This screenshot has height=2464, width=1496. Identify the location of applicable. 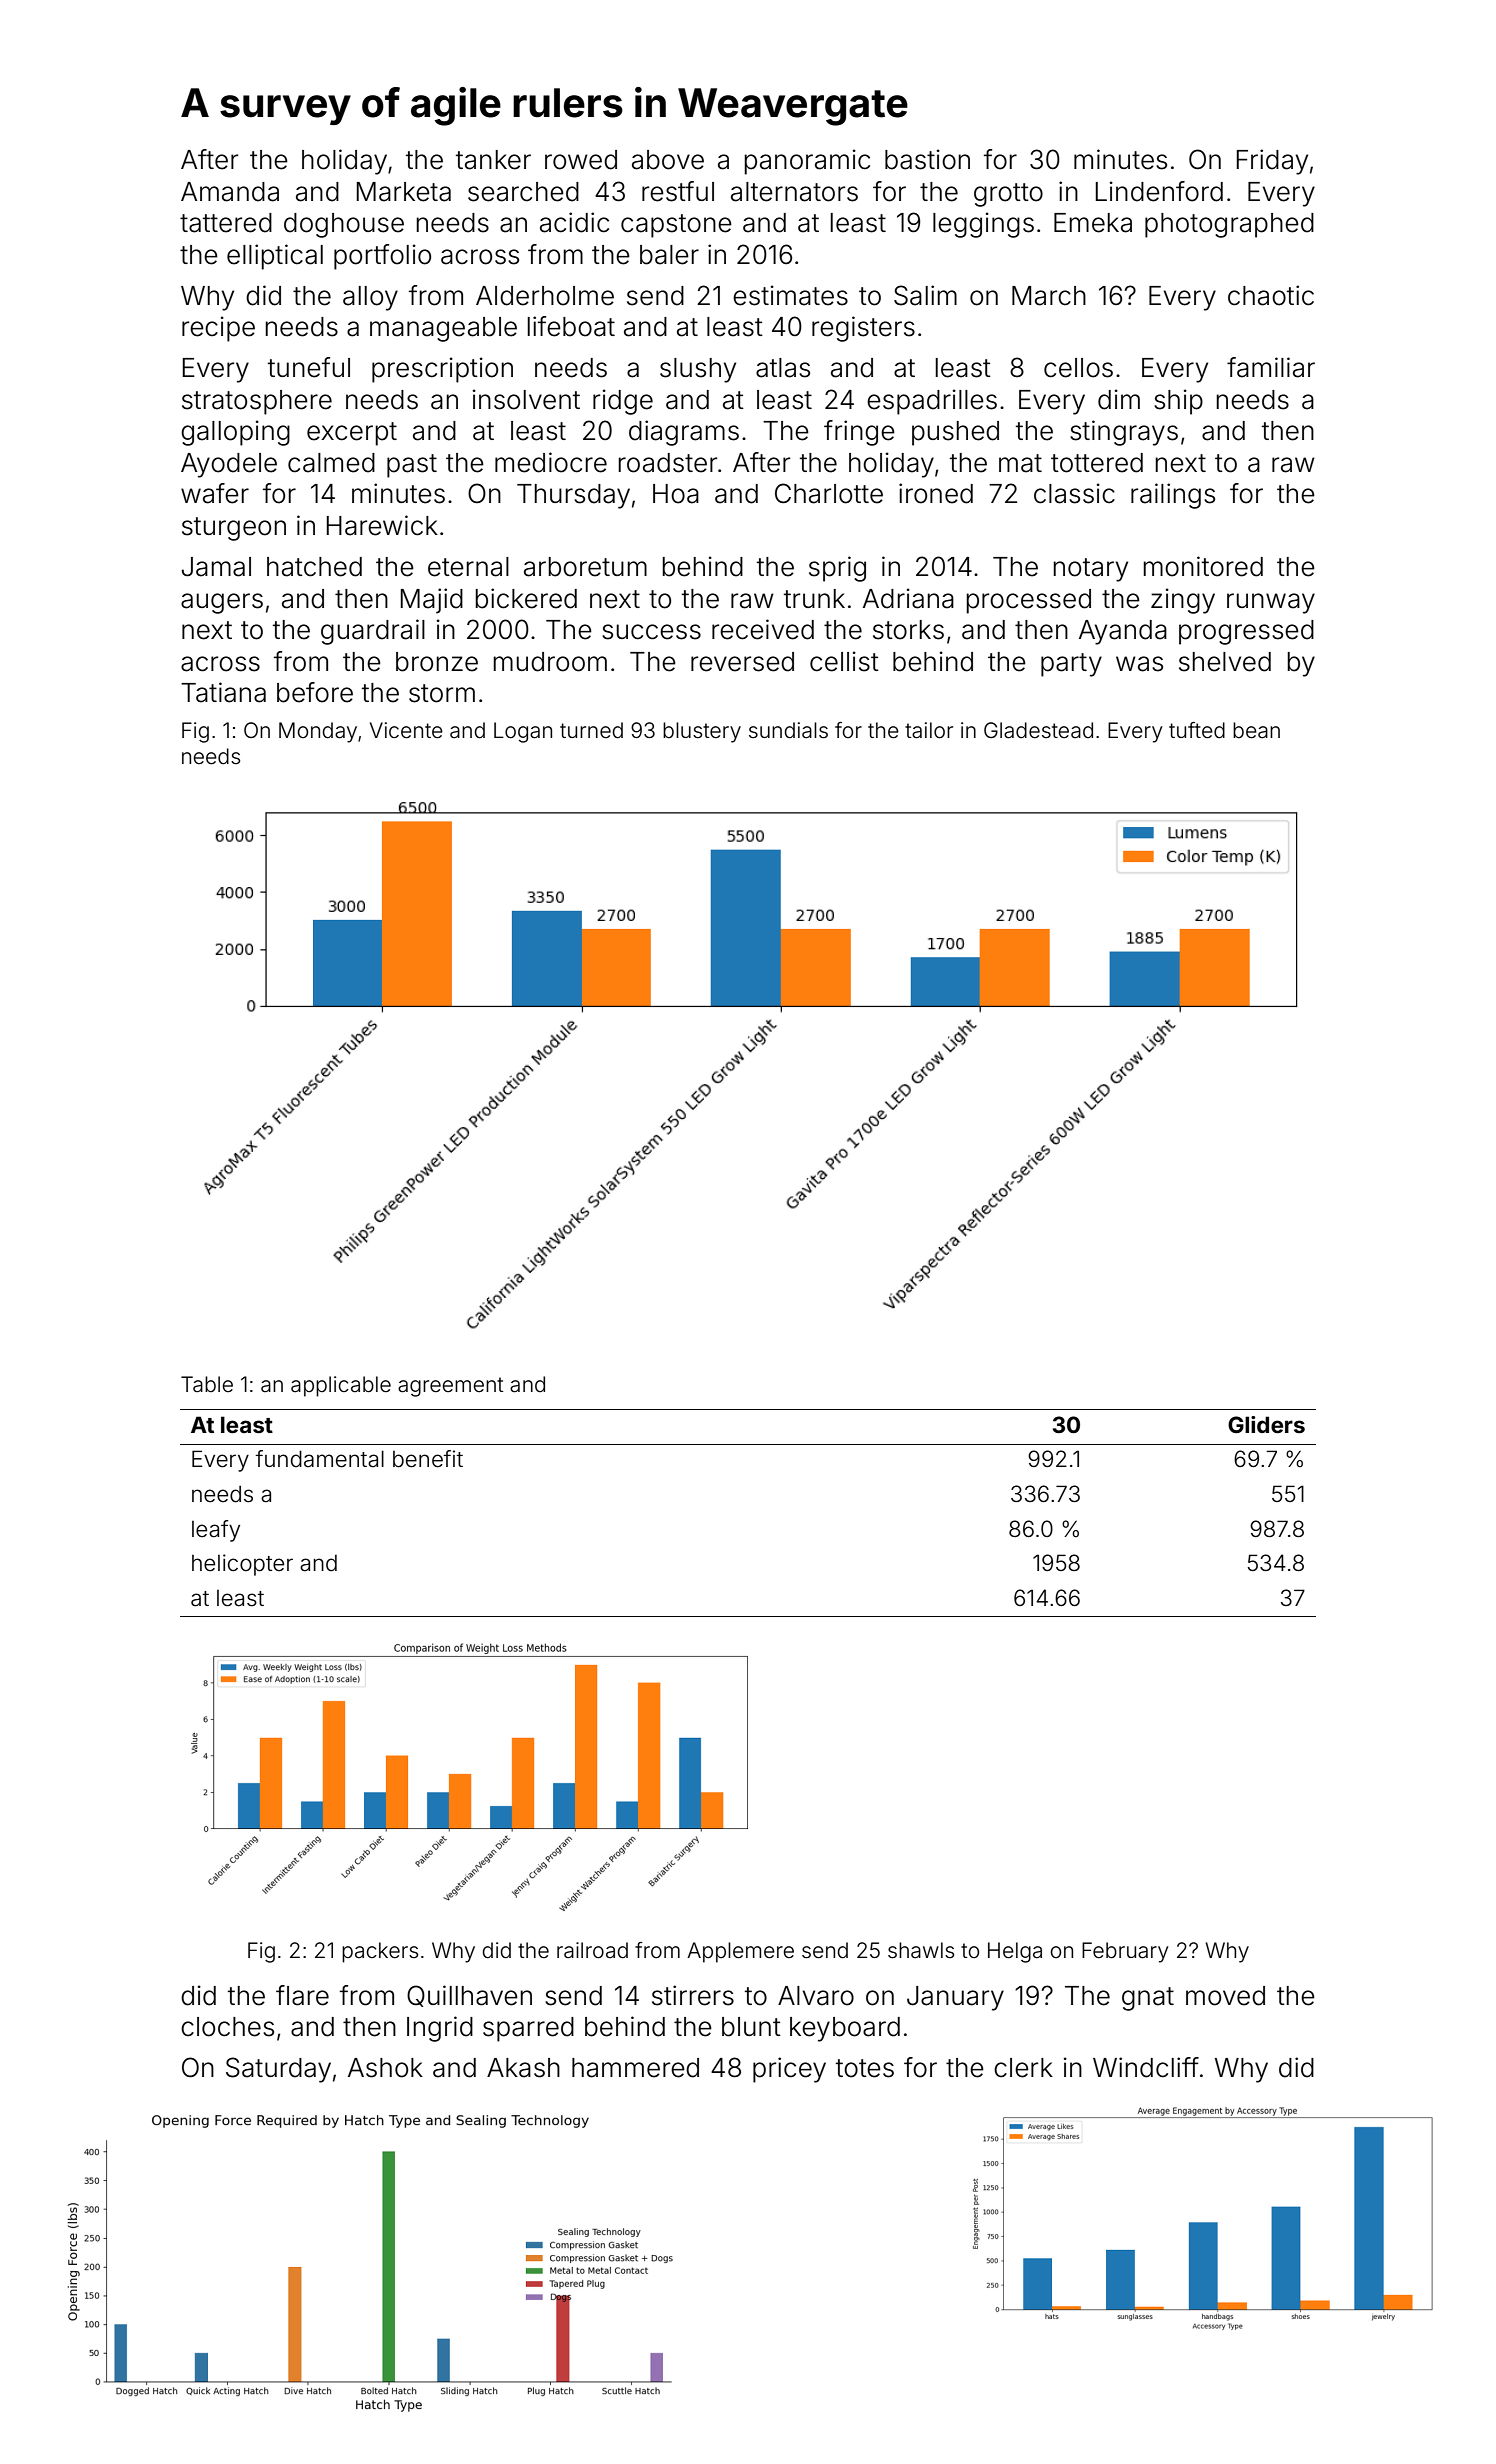
(341, 1386).
